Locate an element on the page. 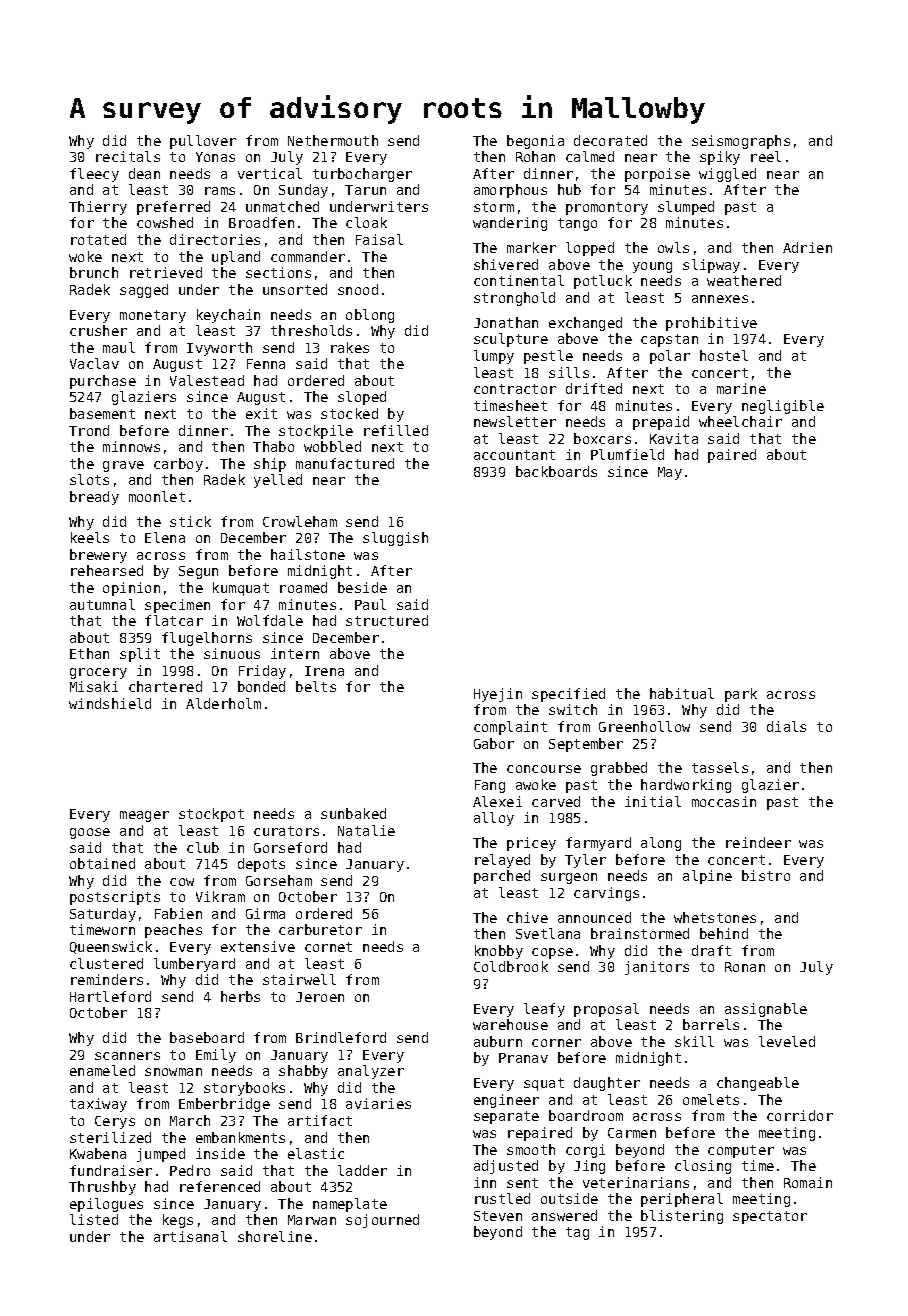  seismographs is located at coordinates (741, 142).
